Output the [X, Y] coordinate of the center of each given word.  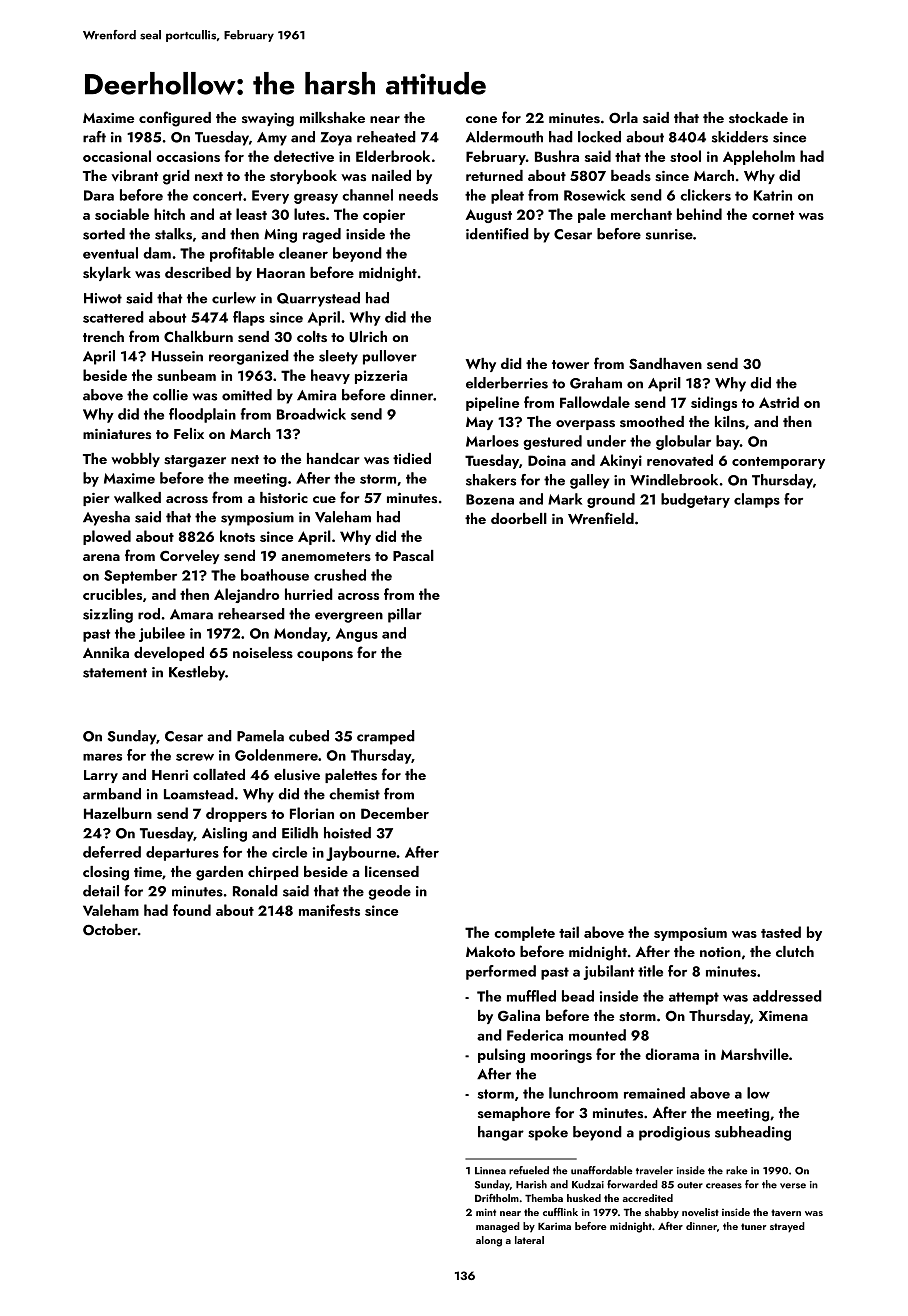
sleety [338, 357]
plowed [107, 537]
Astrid [779, 402]
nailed [391, 175]
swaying [268, 120]
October [110, 930]
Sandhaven [665, 364]
